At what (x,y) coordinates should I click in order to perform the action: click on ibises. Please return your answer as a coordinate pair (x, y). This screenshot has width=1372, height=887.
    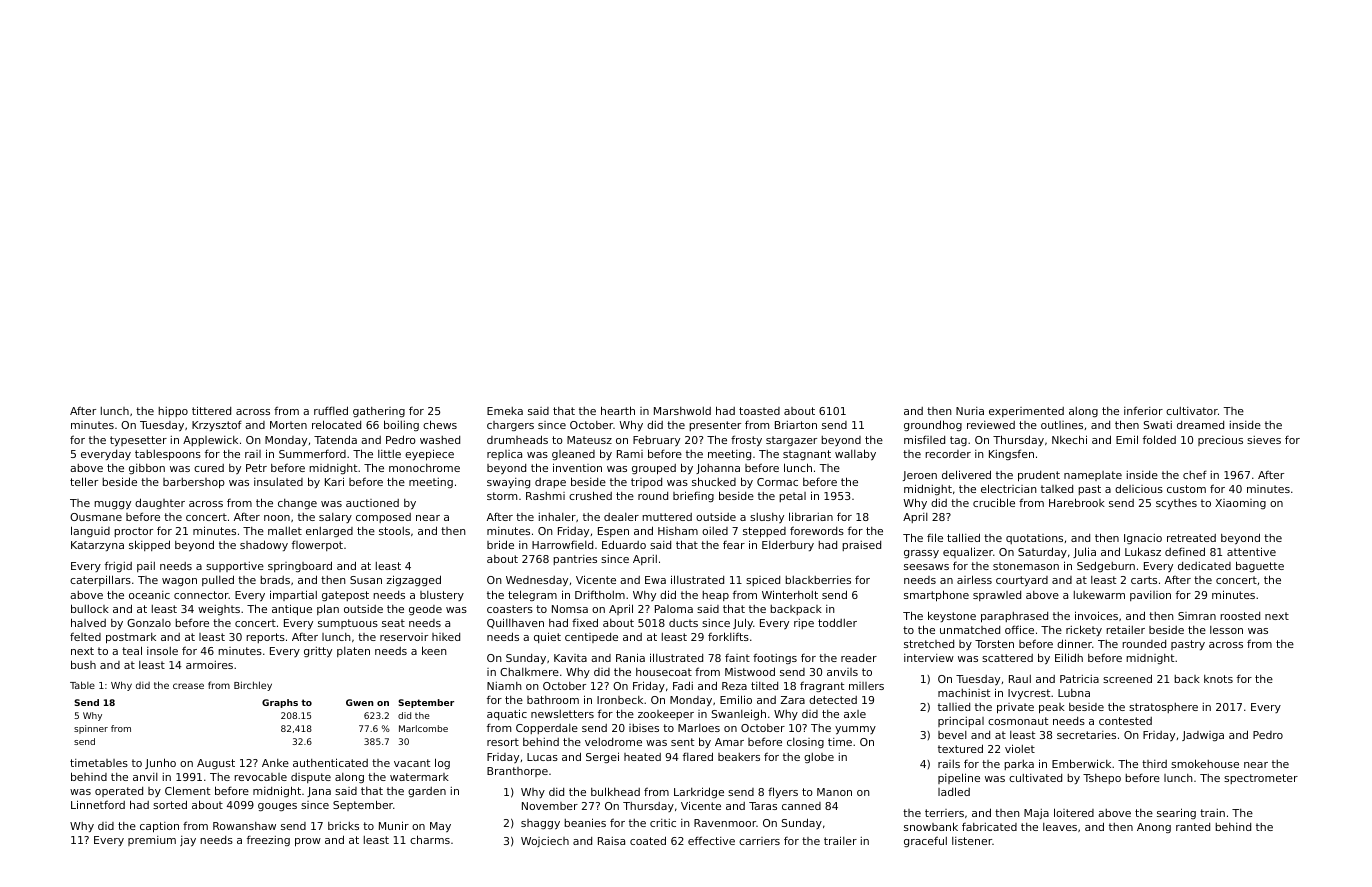
    Looking at the image, I should click on (644, 728).
